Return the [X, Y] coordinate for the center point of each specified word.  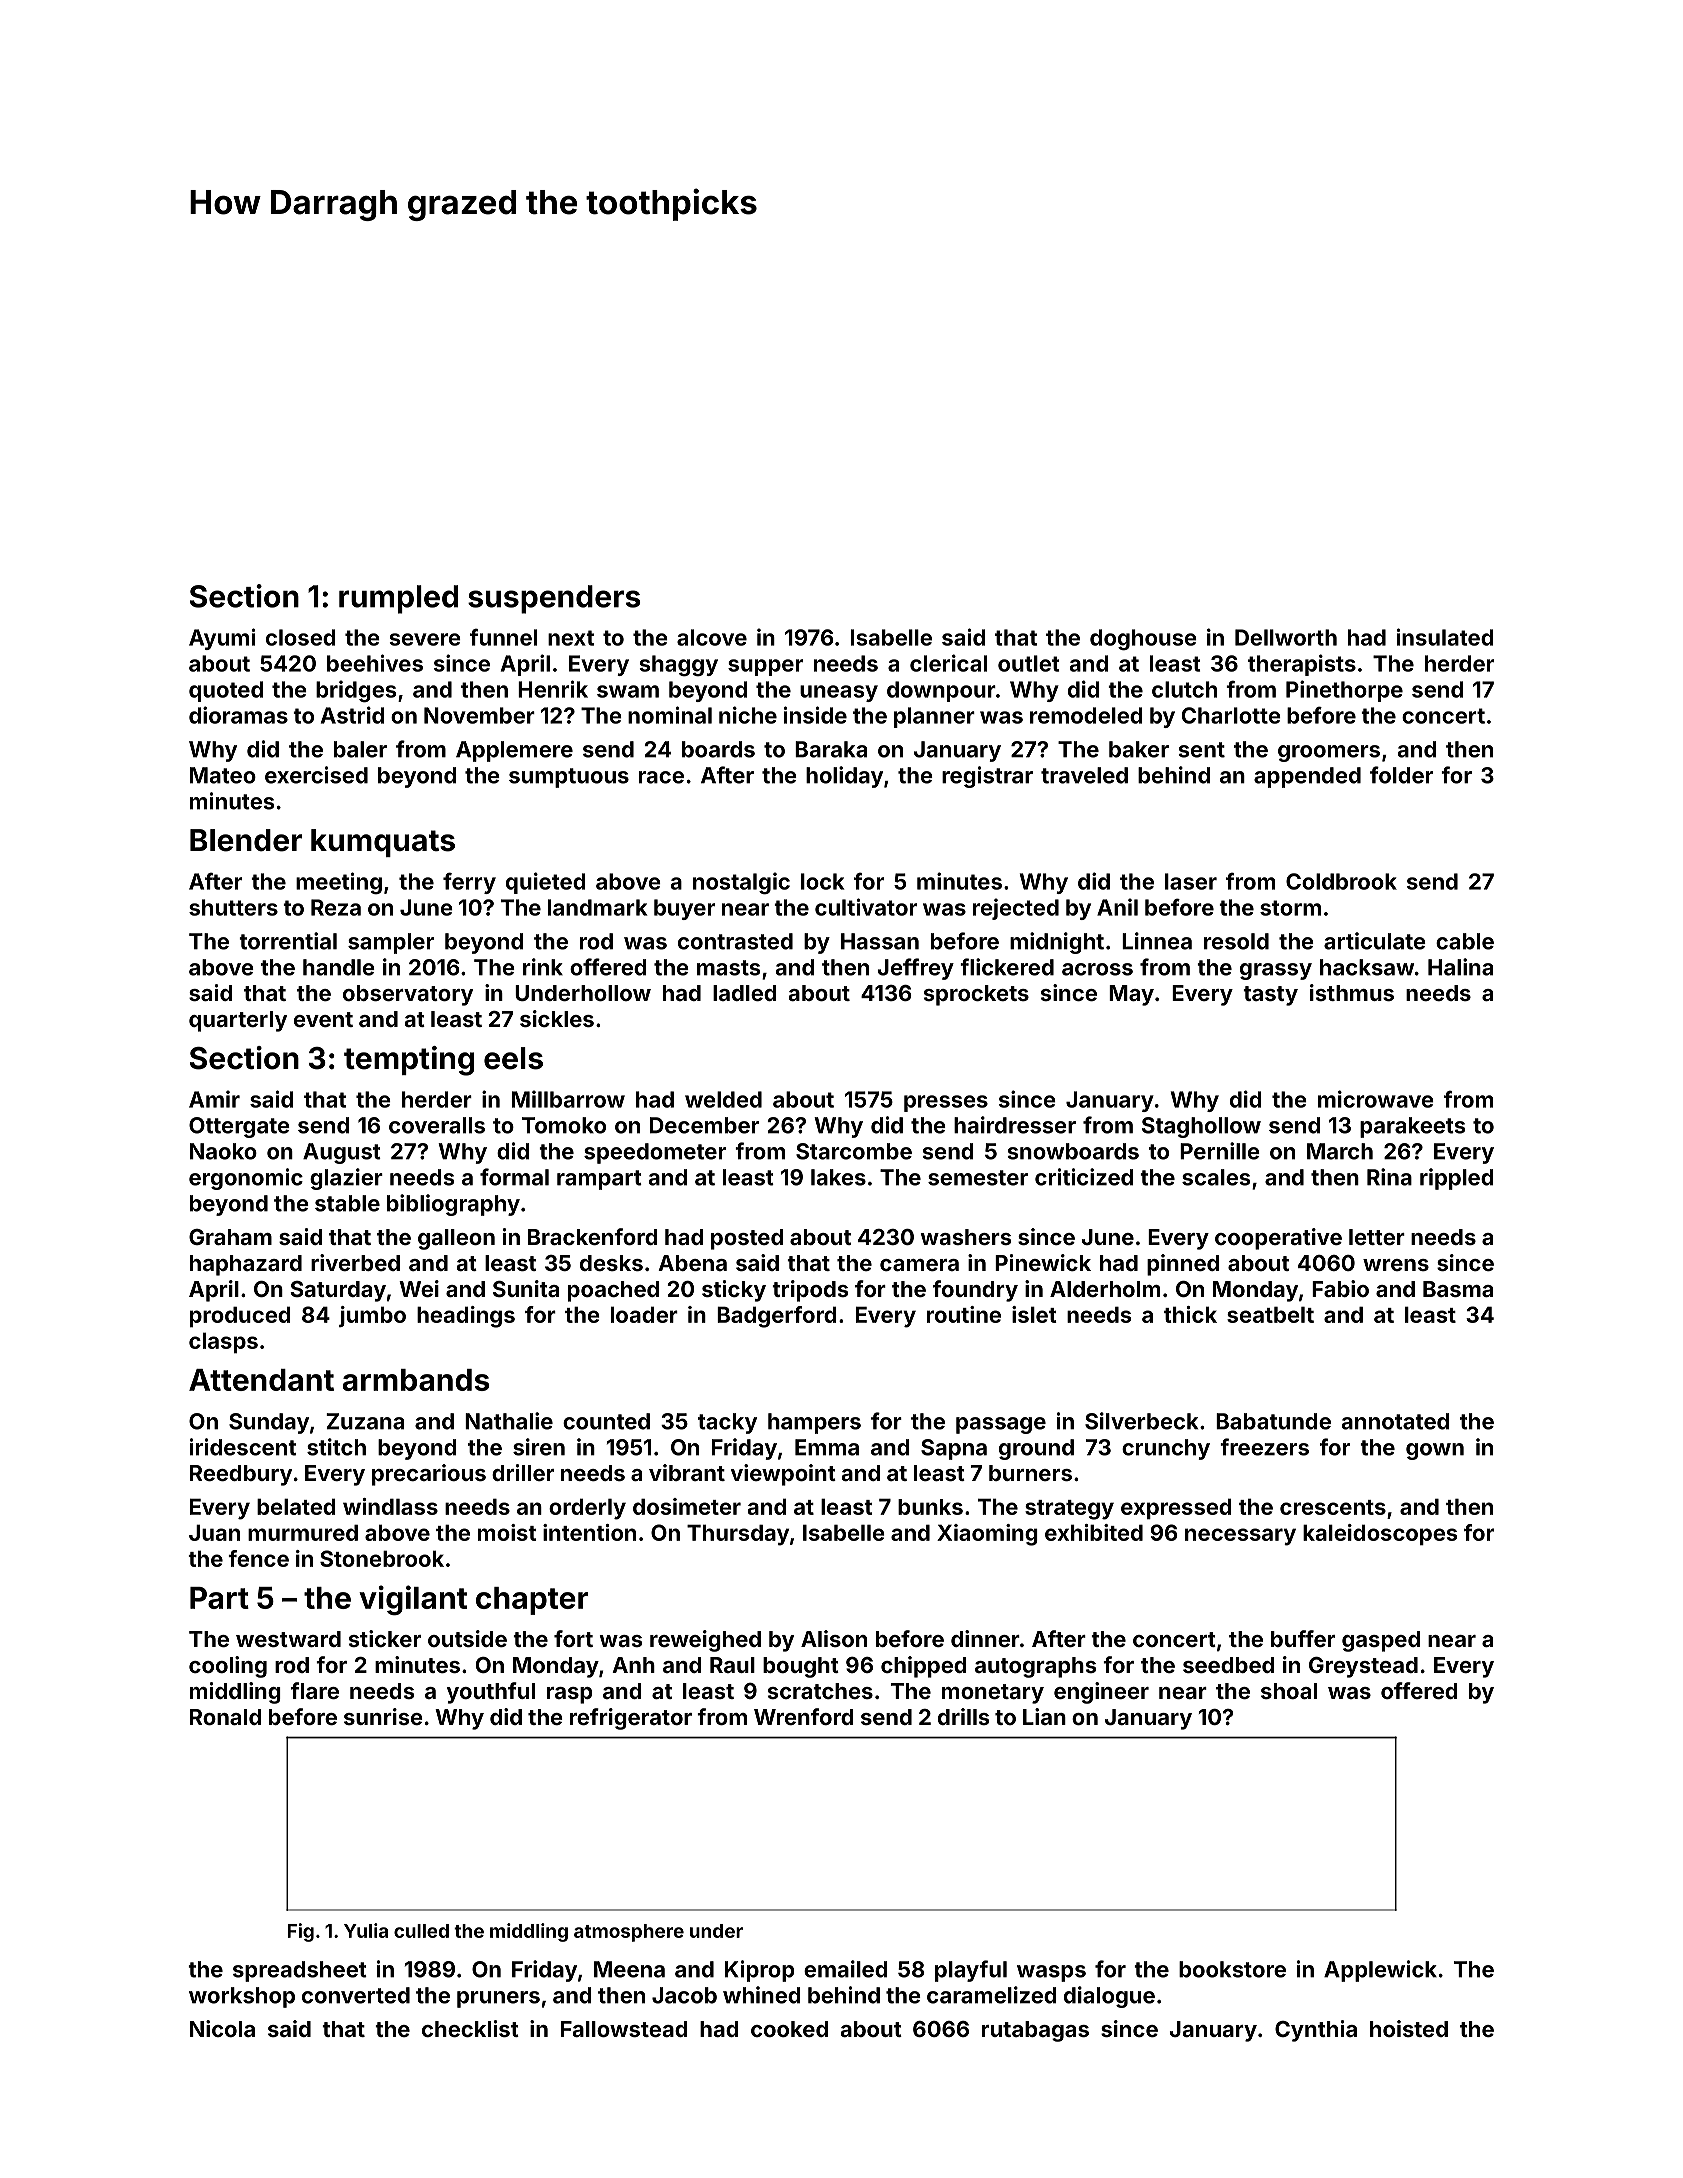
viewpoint [783, 1475]
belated [296, 1506]
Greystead [1363, 1667]
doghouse [1143, 639]
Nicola [222, 2028]
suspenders [554, 599]
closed [301, 637]
